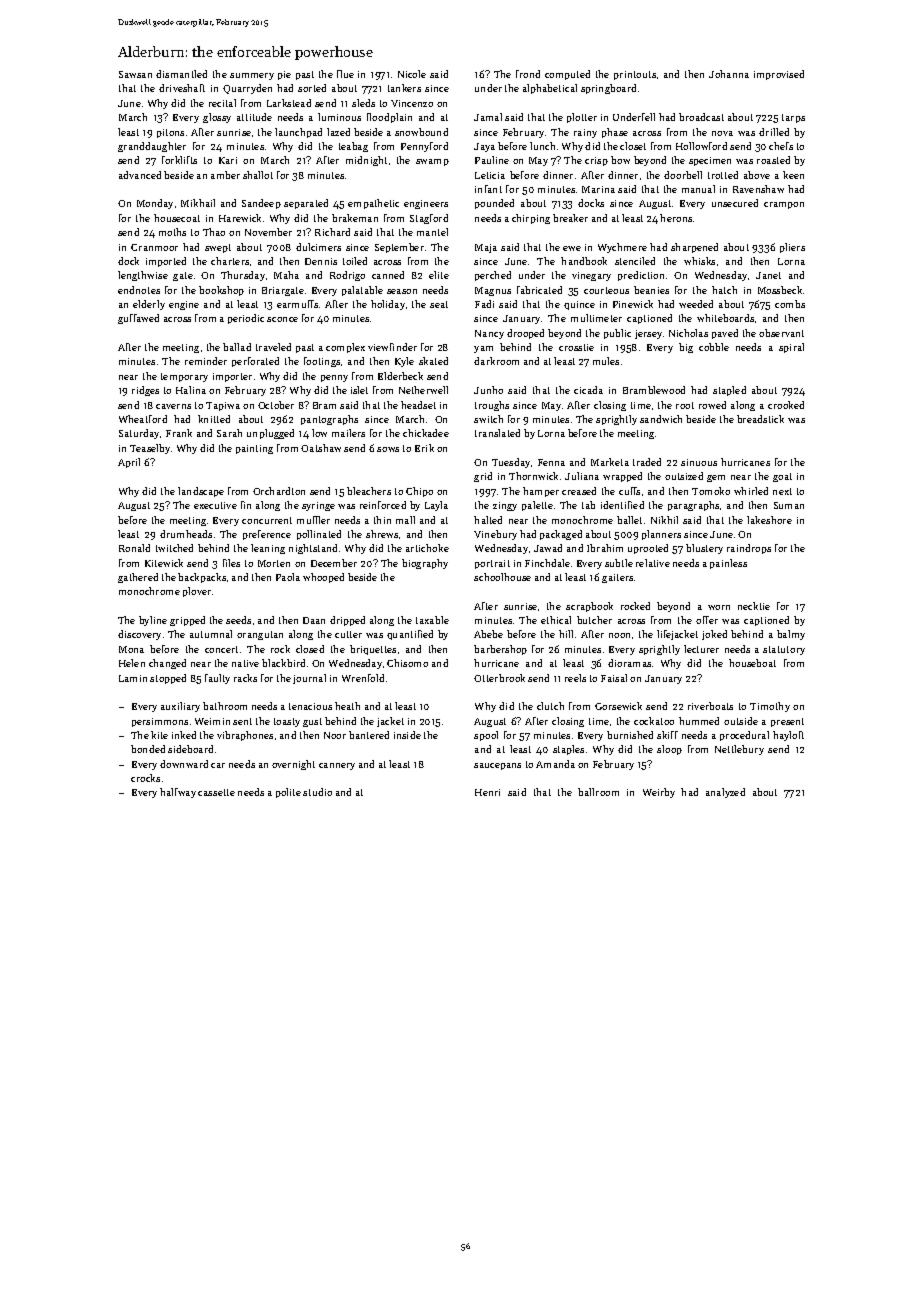 This screenshot has width=924, height=1308. I want to click on Otterbrook, so click(499, 678).
